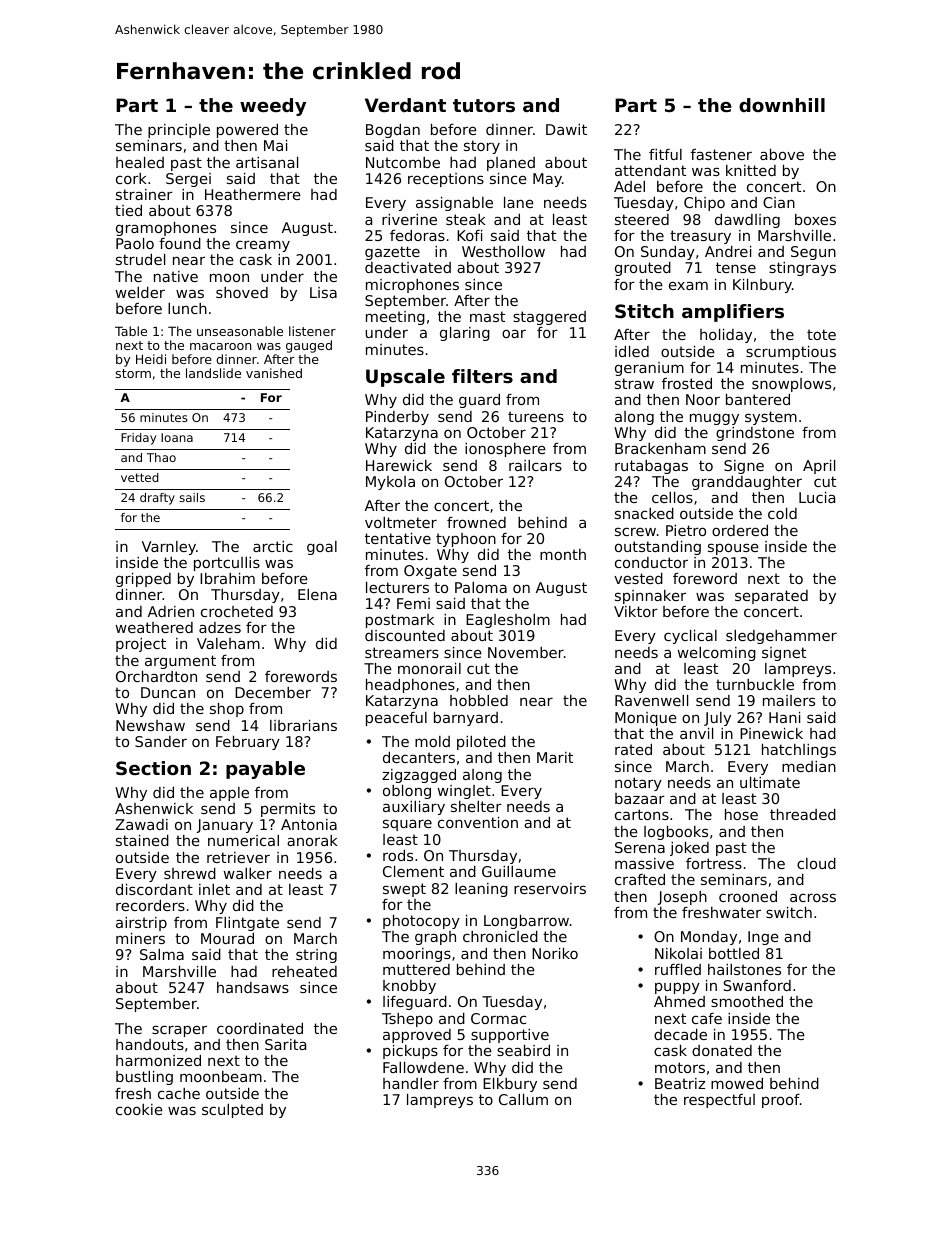  What do you see at coordinates (274, 373) in the screenshot?
I see `vanished` at bounding box center [274, 373].
